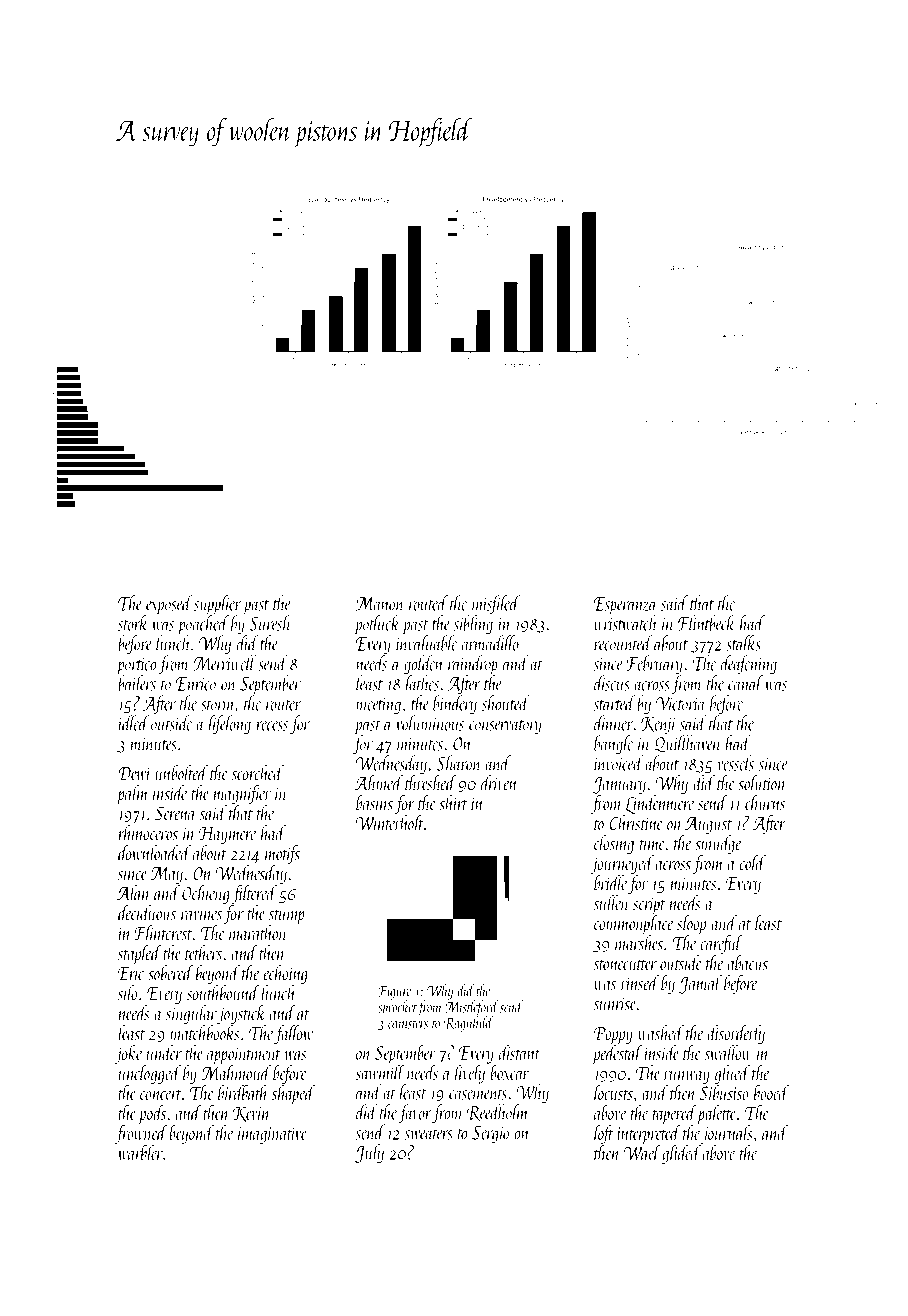 The height and width of the screenshot is (1316, 908). What do you see at coordinates (681, 1154) in the screenshot?
I see `glided` at bounding box center [681, 1154].
